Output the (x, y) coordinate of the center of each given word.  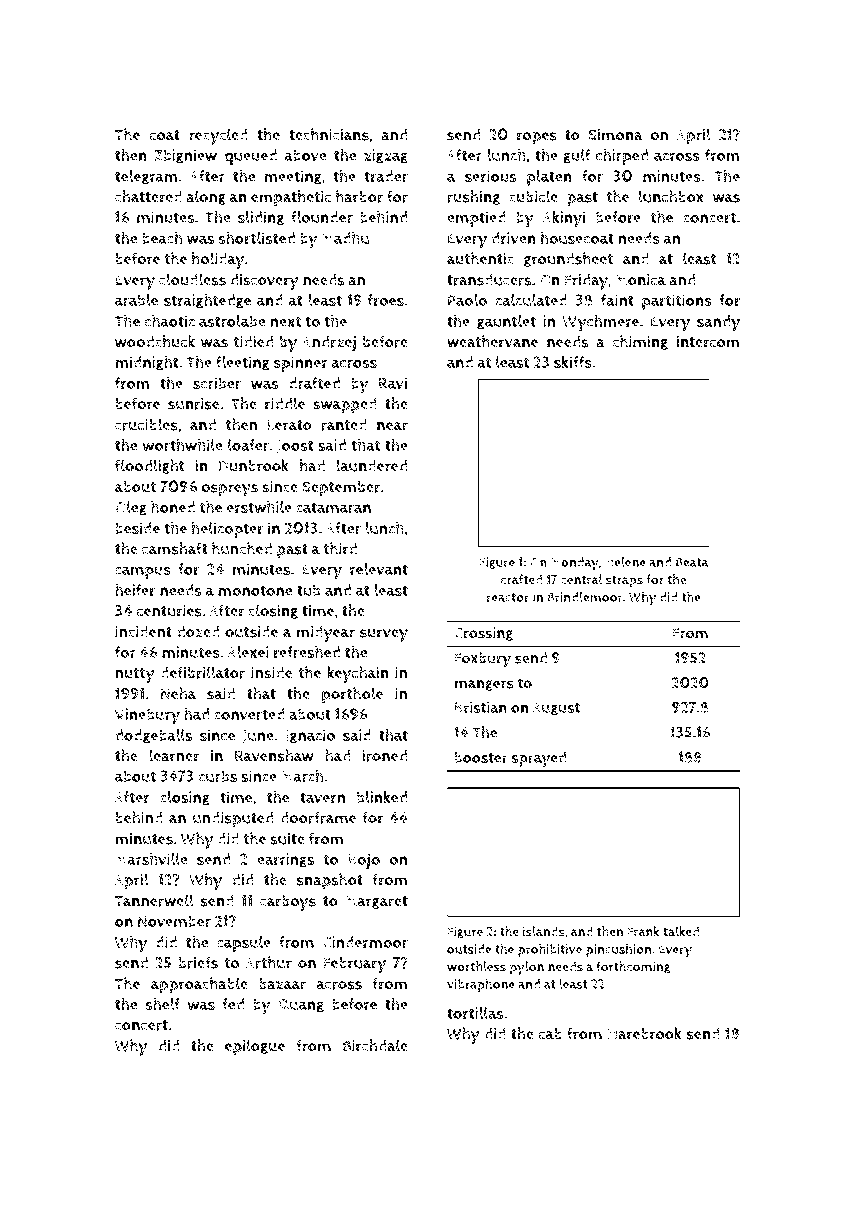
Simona (615, 135)
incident (143, 631)
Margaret (376, 902)
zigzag (386, 156)
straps (624, 581)
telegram (146, 177)
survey (384, 635)
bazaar (282, 984)
